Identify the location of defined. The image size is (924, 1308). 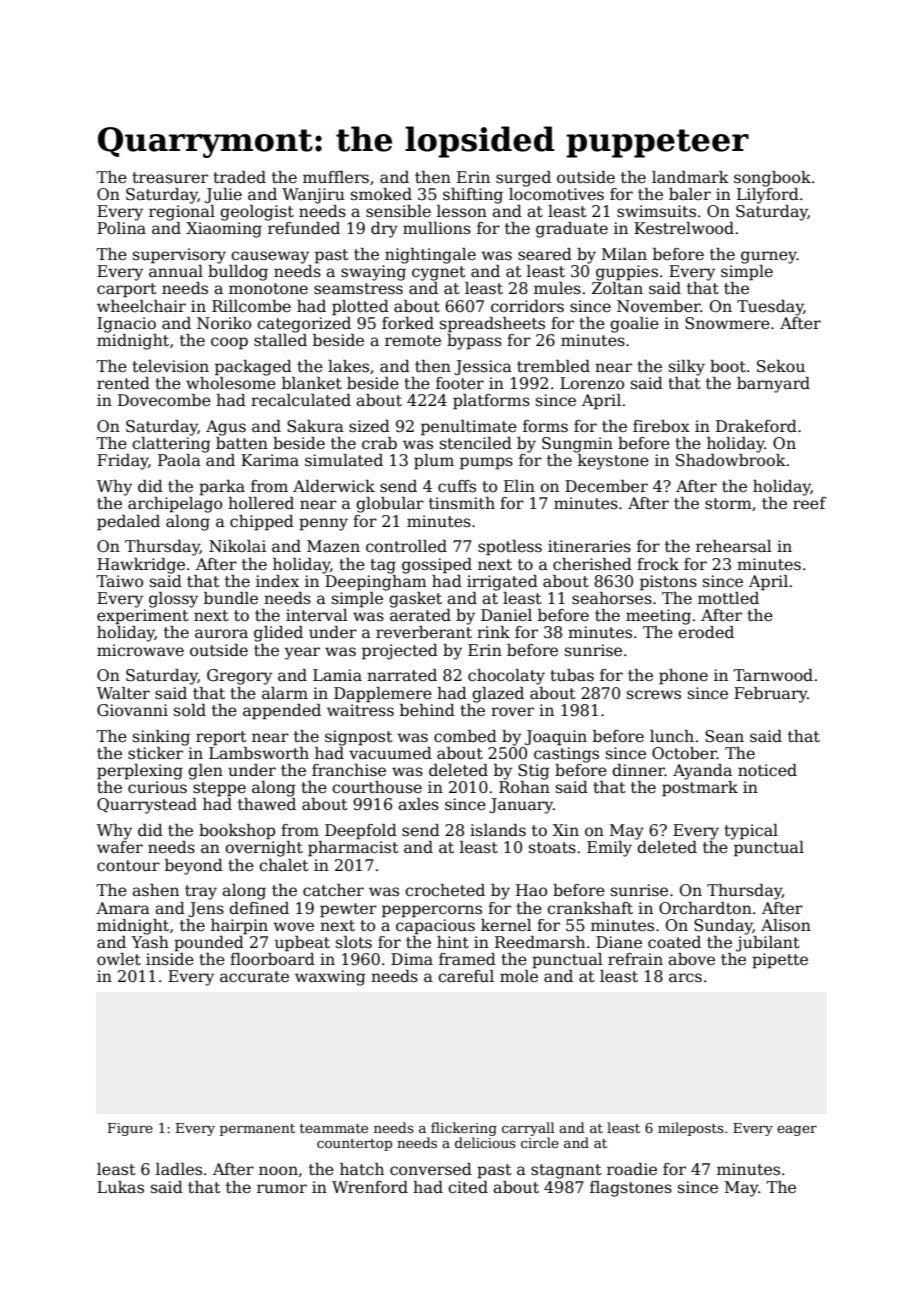
(259, 908).
